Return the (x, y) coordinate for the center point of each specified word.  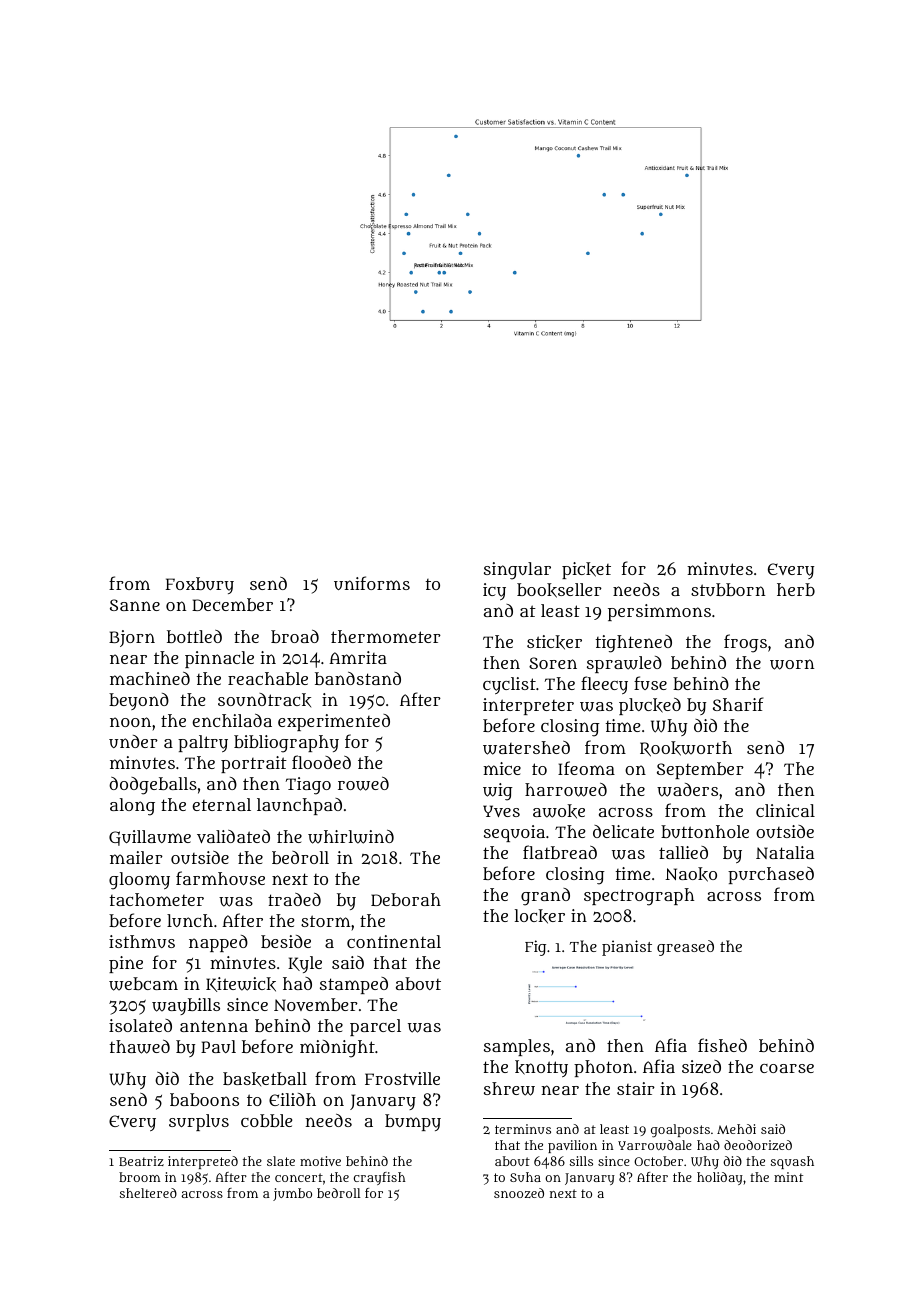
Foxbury (200, 585)
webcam (143, 984)
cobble (266, 1120)
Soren (553, 663)
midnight (337, 1049)
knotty (541, 1068)
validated (233, 836)
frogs (745, 643)
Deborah (406, 899)
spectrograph (639, 897)
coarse (787, 1068)
